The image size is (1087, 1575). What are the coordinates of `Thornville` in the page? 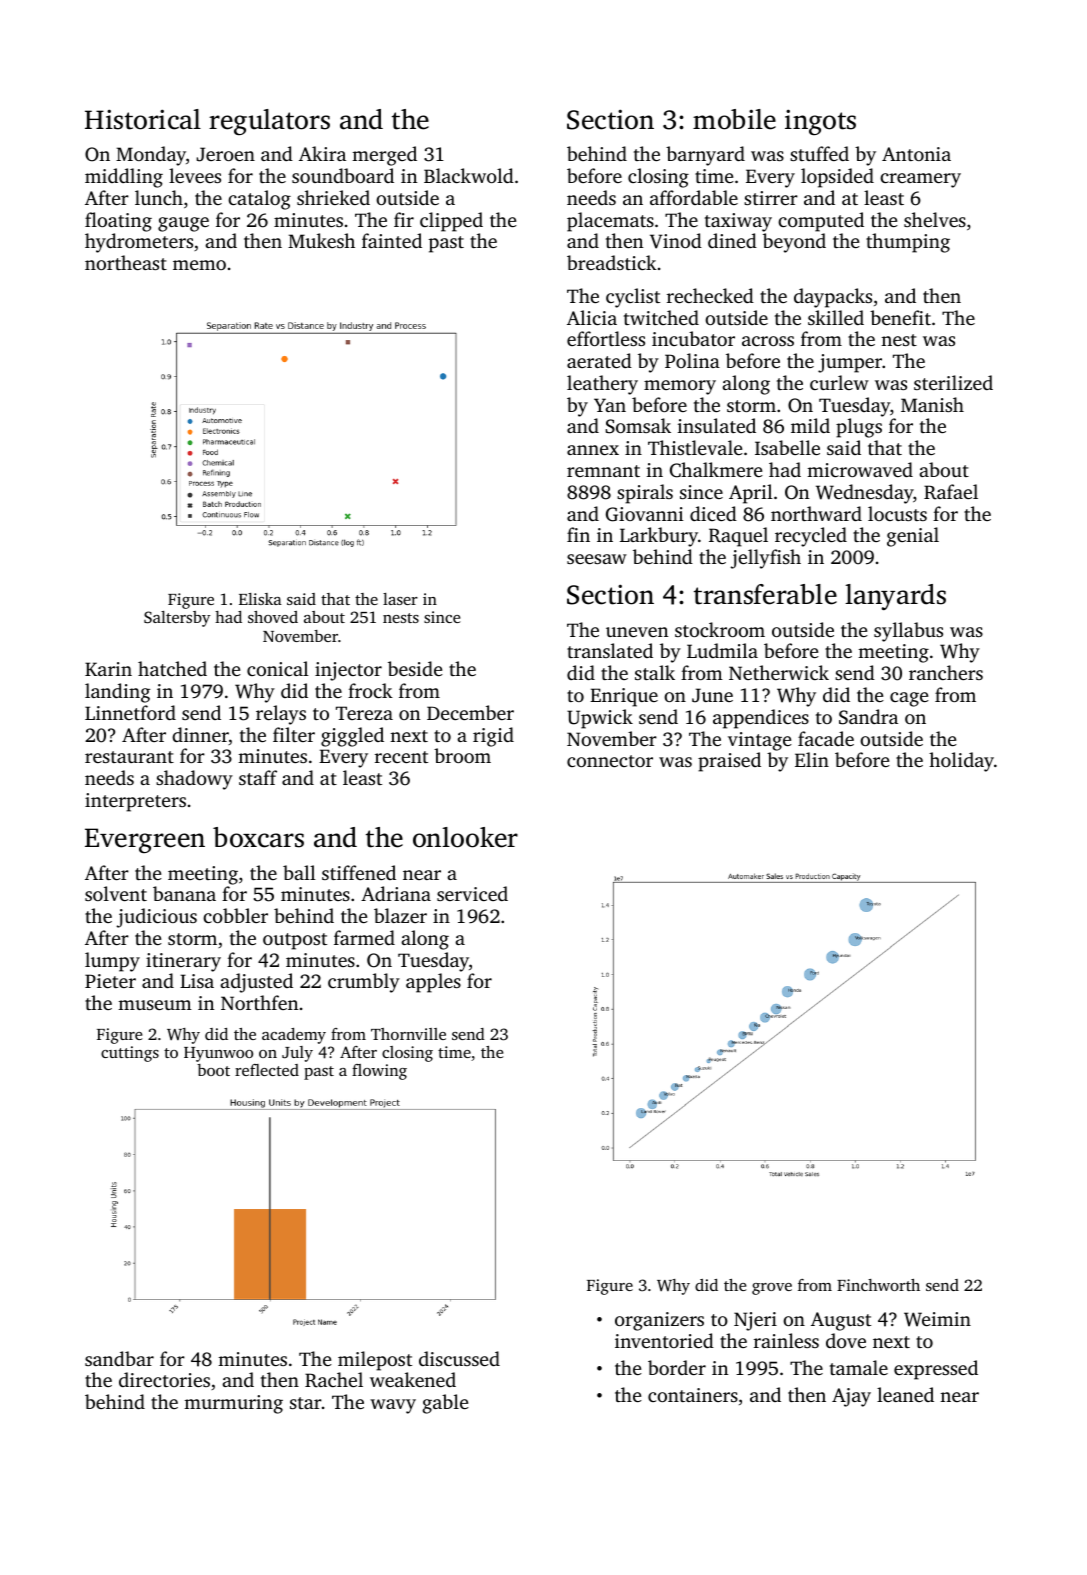 It's located at (408, 1034).
